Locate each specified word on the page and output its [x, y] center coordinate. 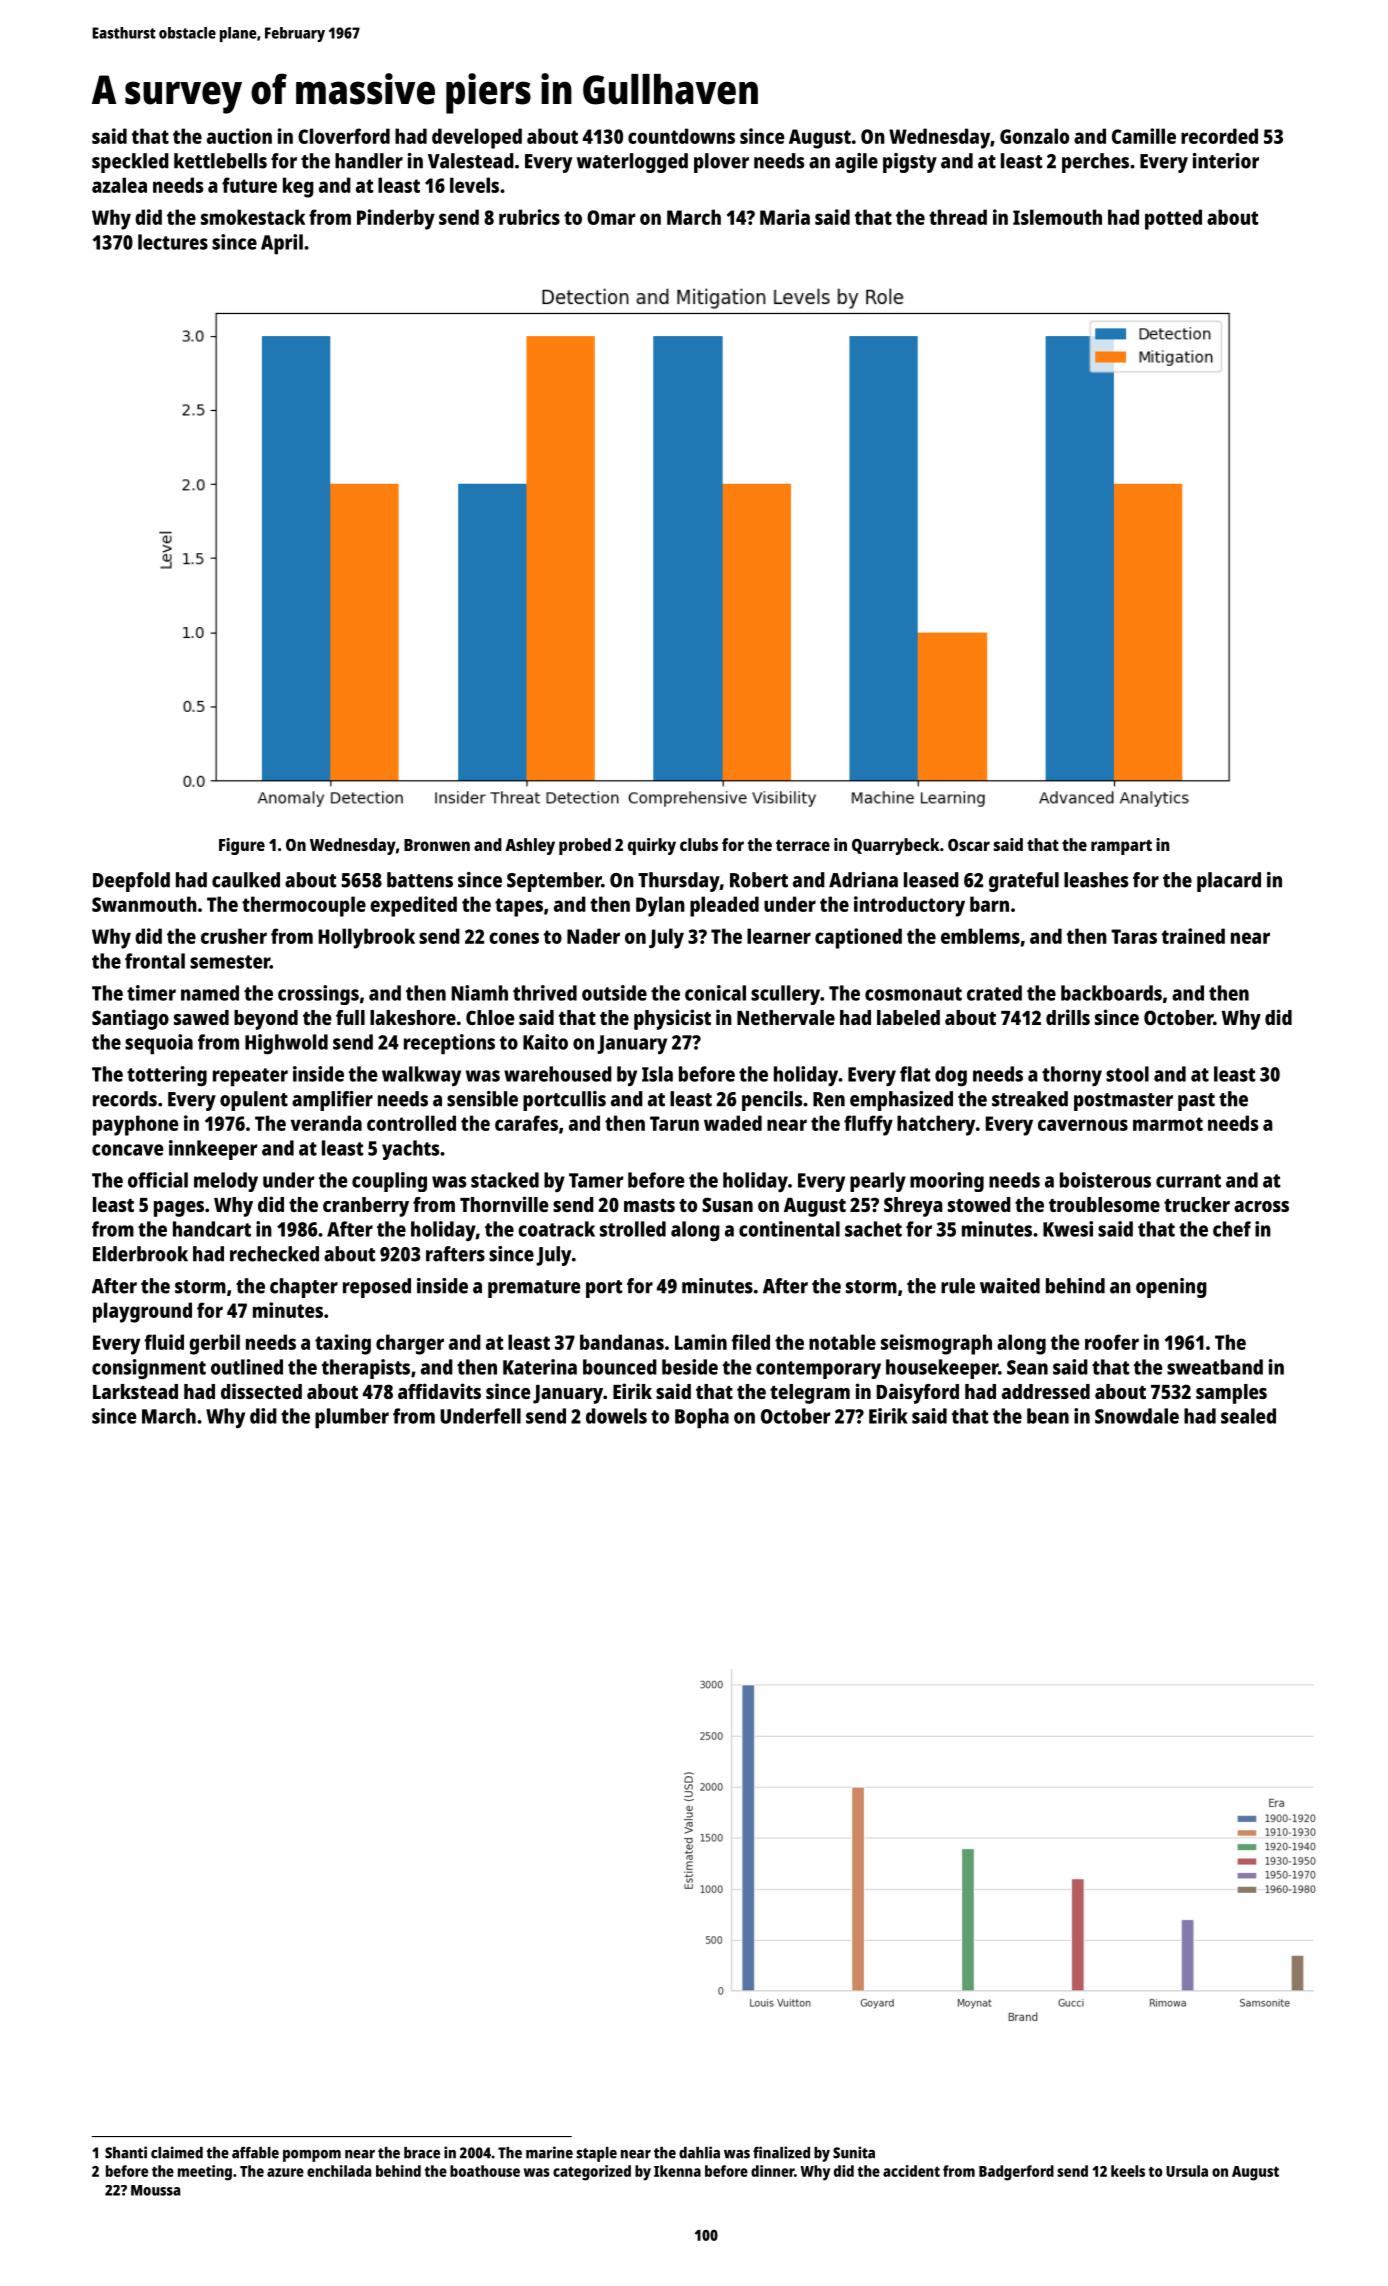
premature [534, 1289]
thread [958, 217]
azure [285, 2172]
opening [1171, 1288]
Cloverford [344, 136]
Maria [785, 217]
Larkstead [135, 1391]
